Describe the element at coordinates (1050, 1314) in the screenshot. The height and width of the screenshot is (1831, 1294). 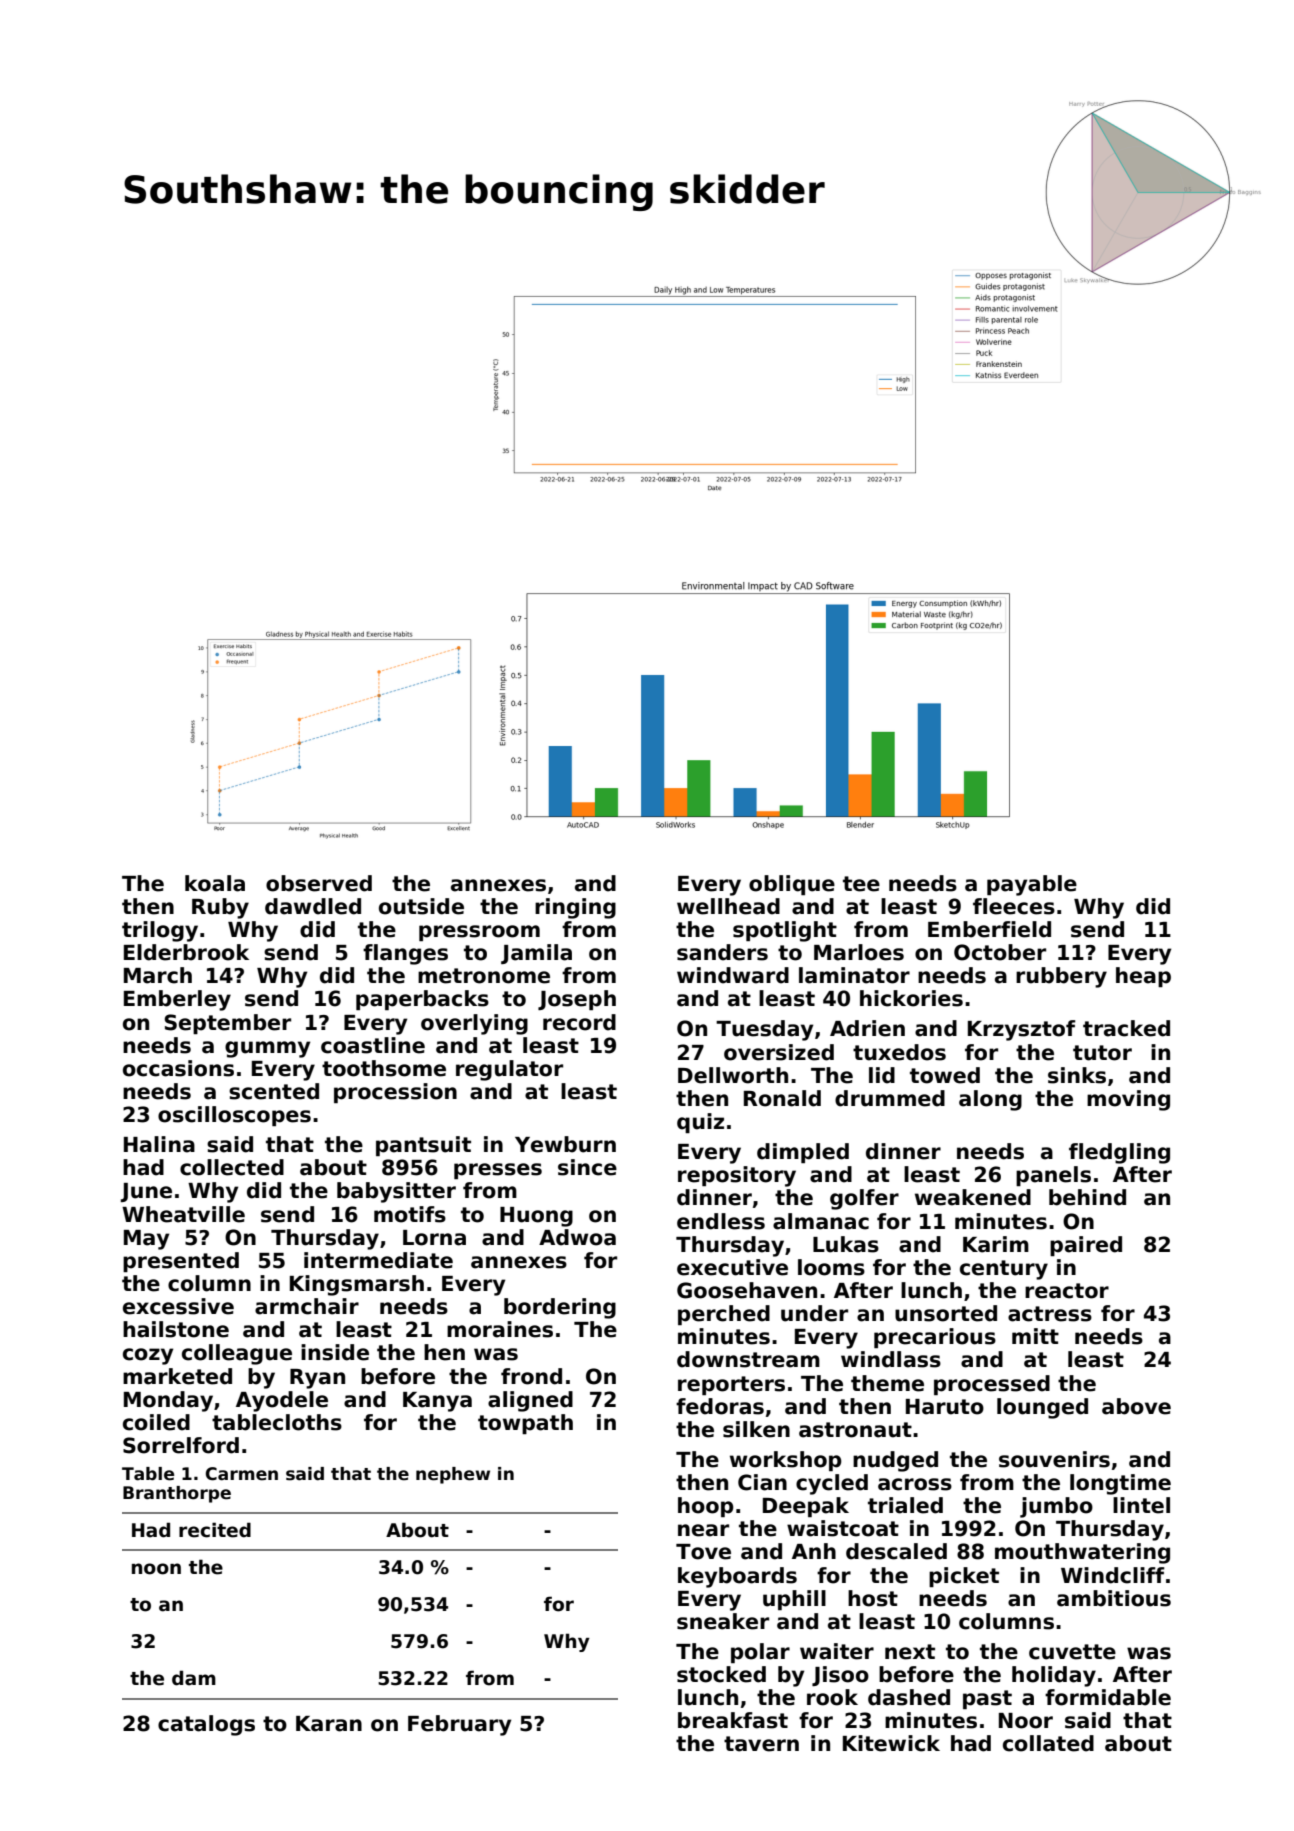
I see `actress` at that location.
